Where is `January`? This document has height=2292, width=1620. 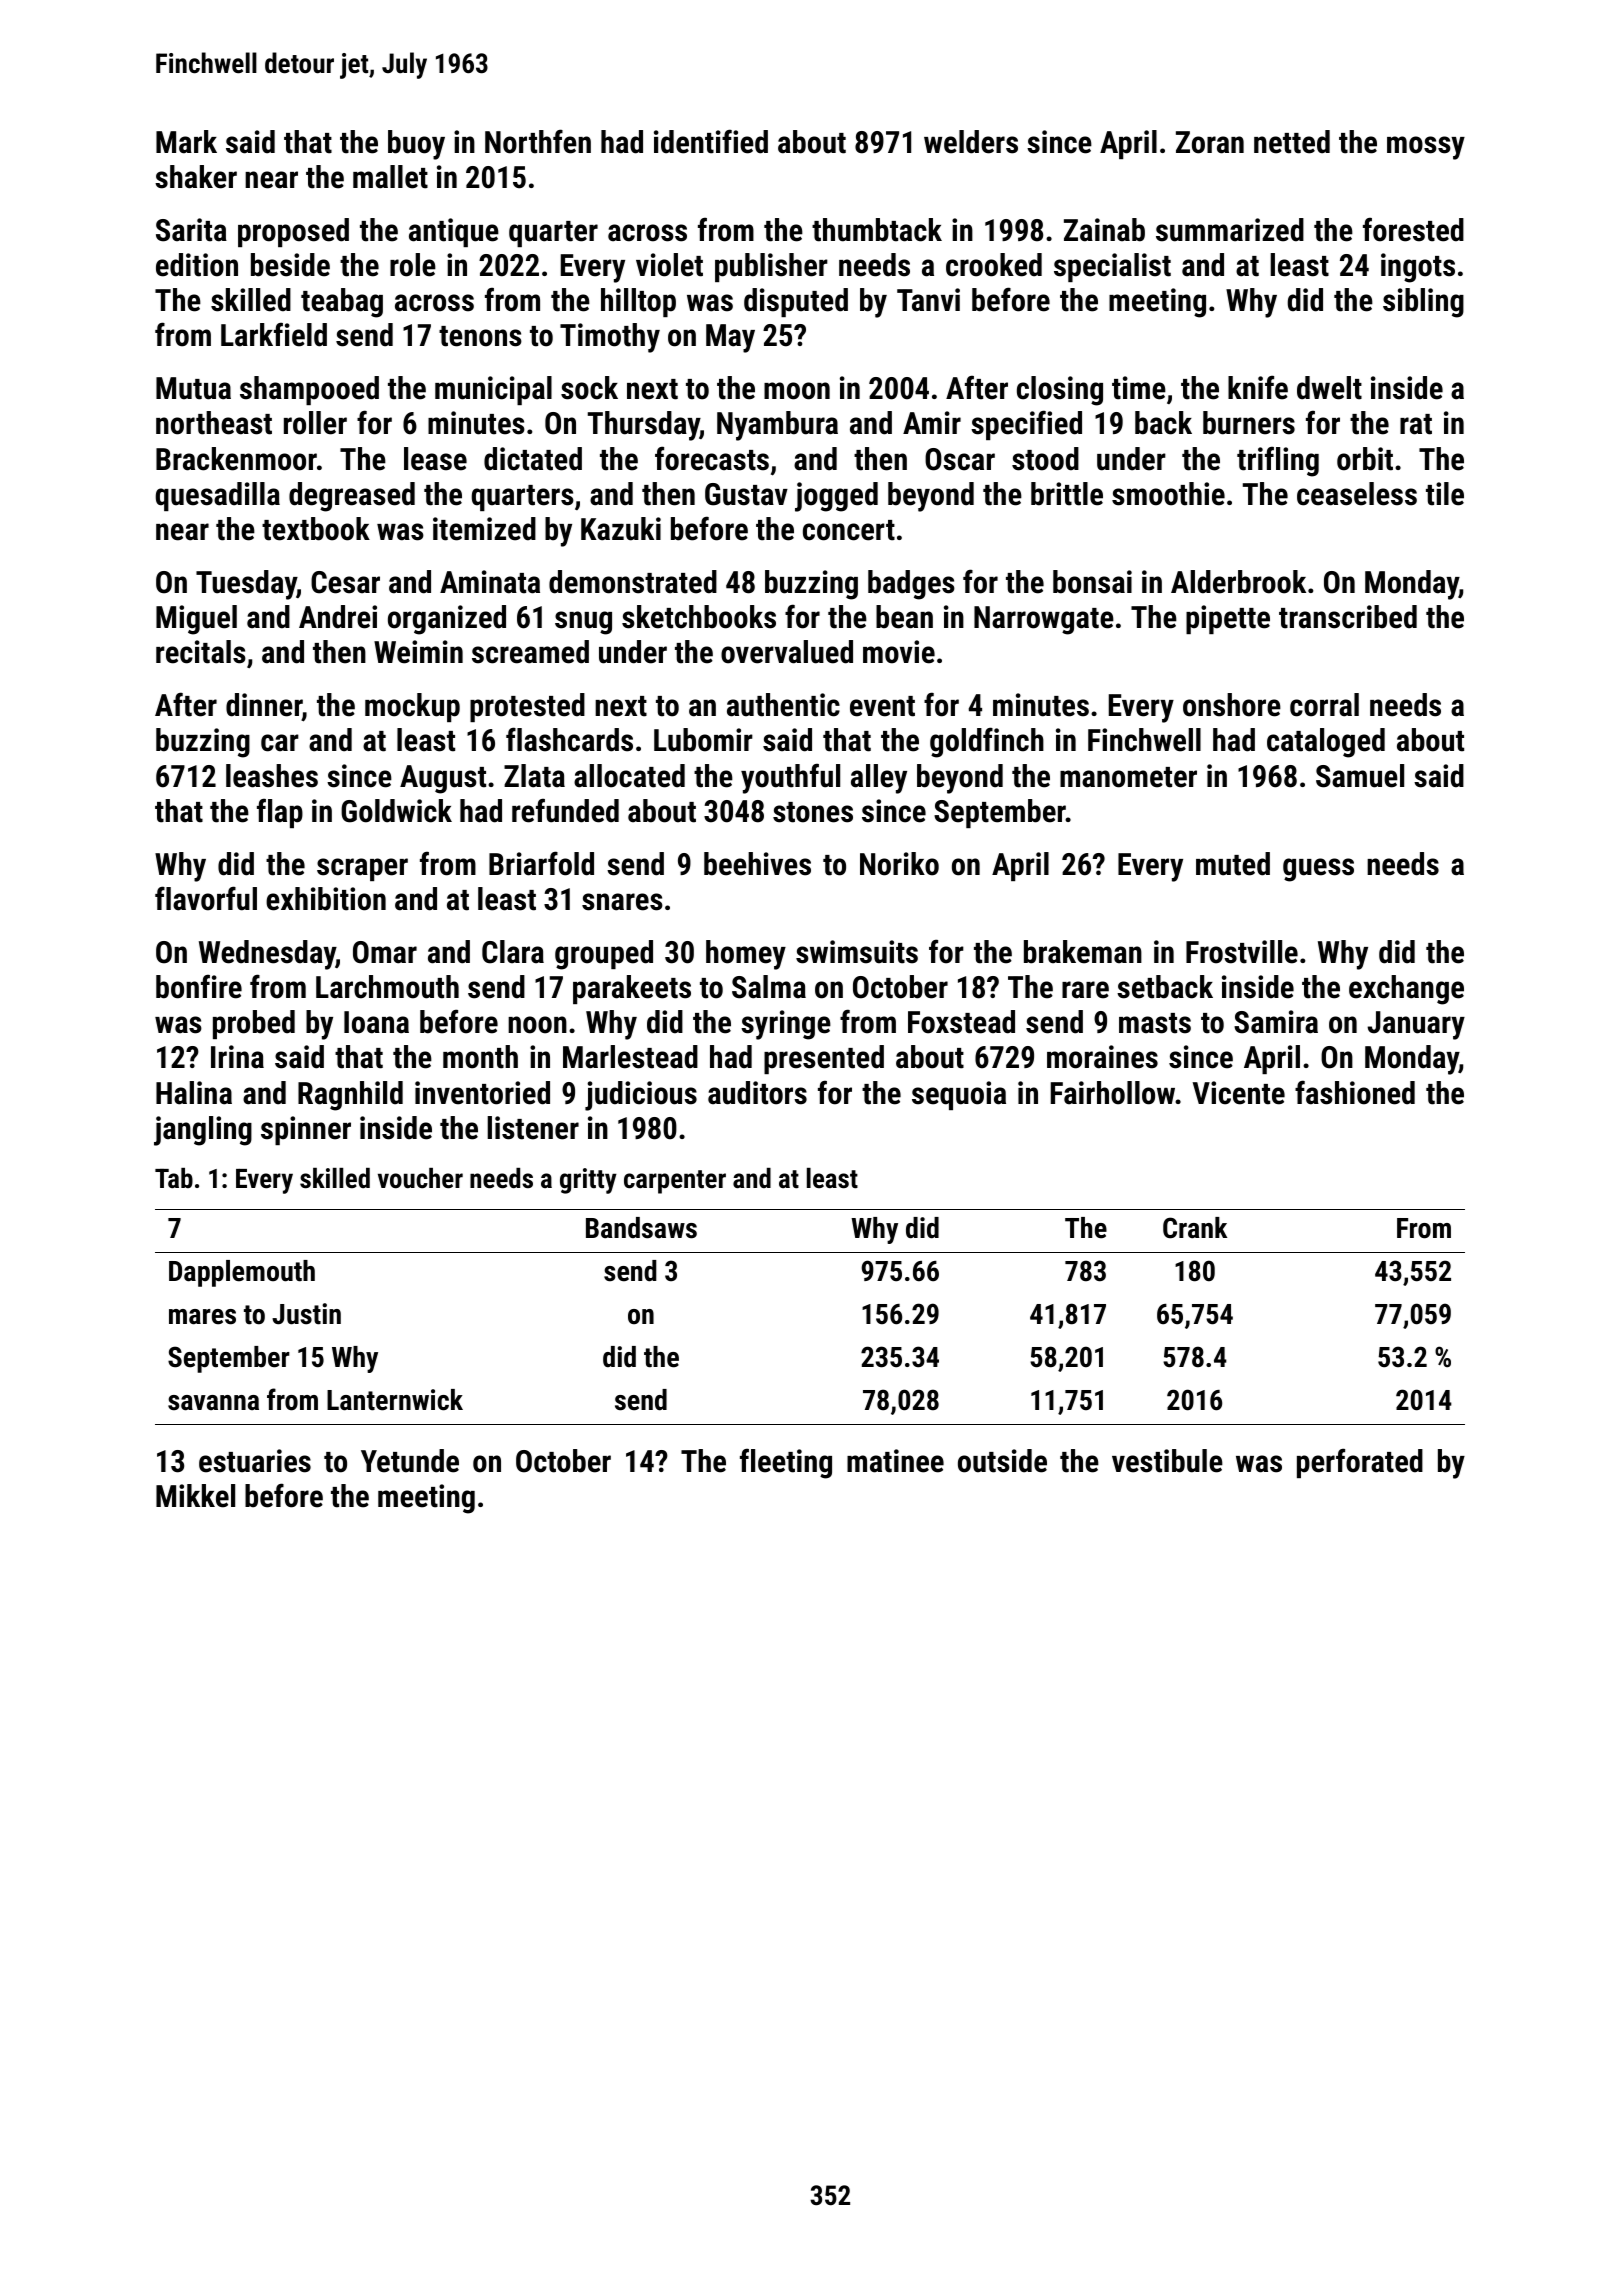 January is located at coordinates (1416, 1025).
